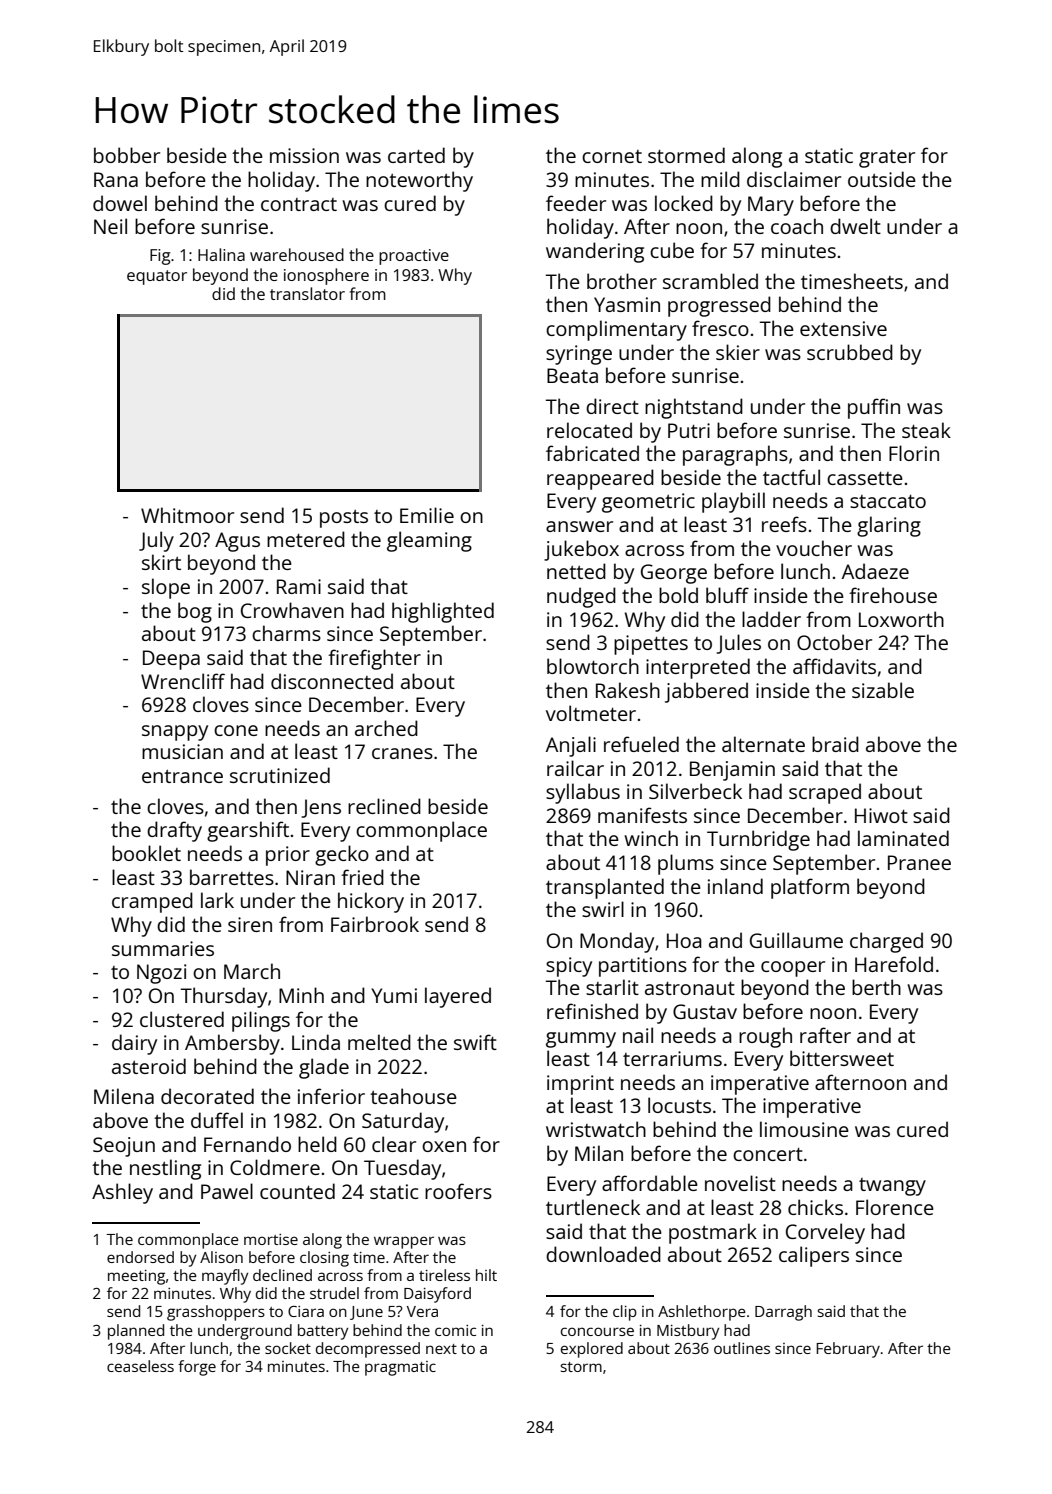  What do you see at coordinates (120, 203) in the screenshot?
I see `dowel` at bounding box center [120, 203].
